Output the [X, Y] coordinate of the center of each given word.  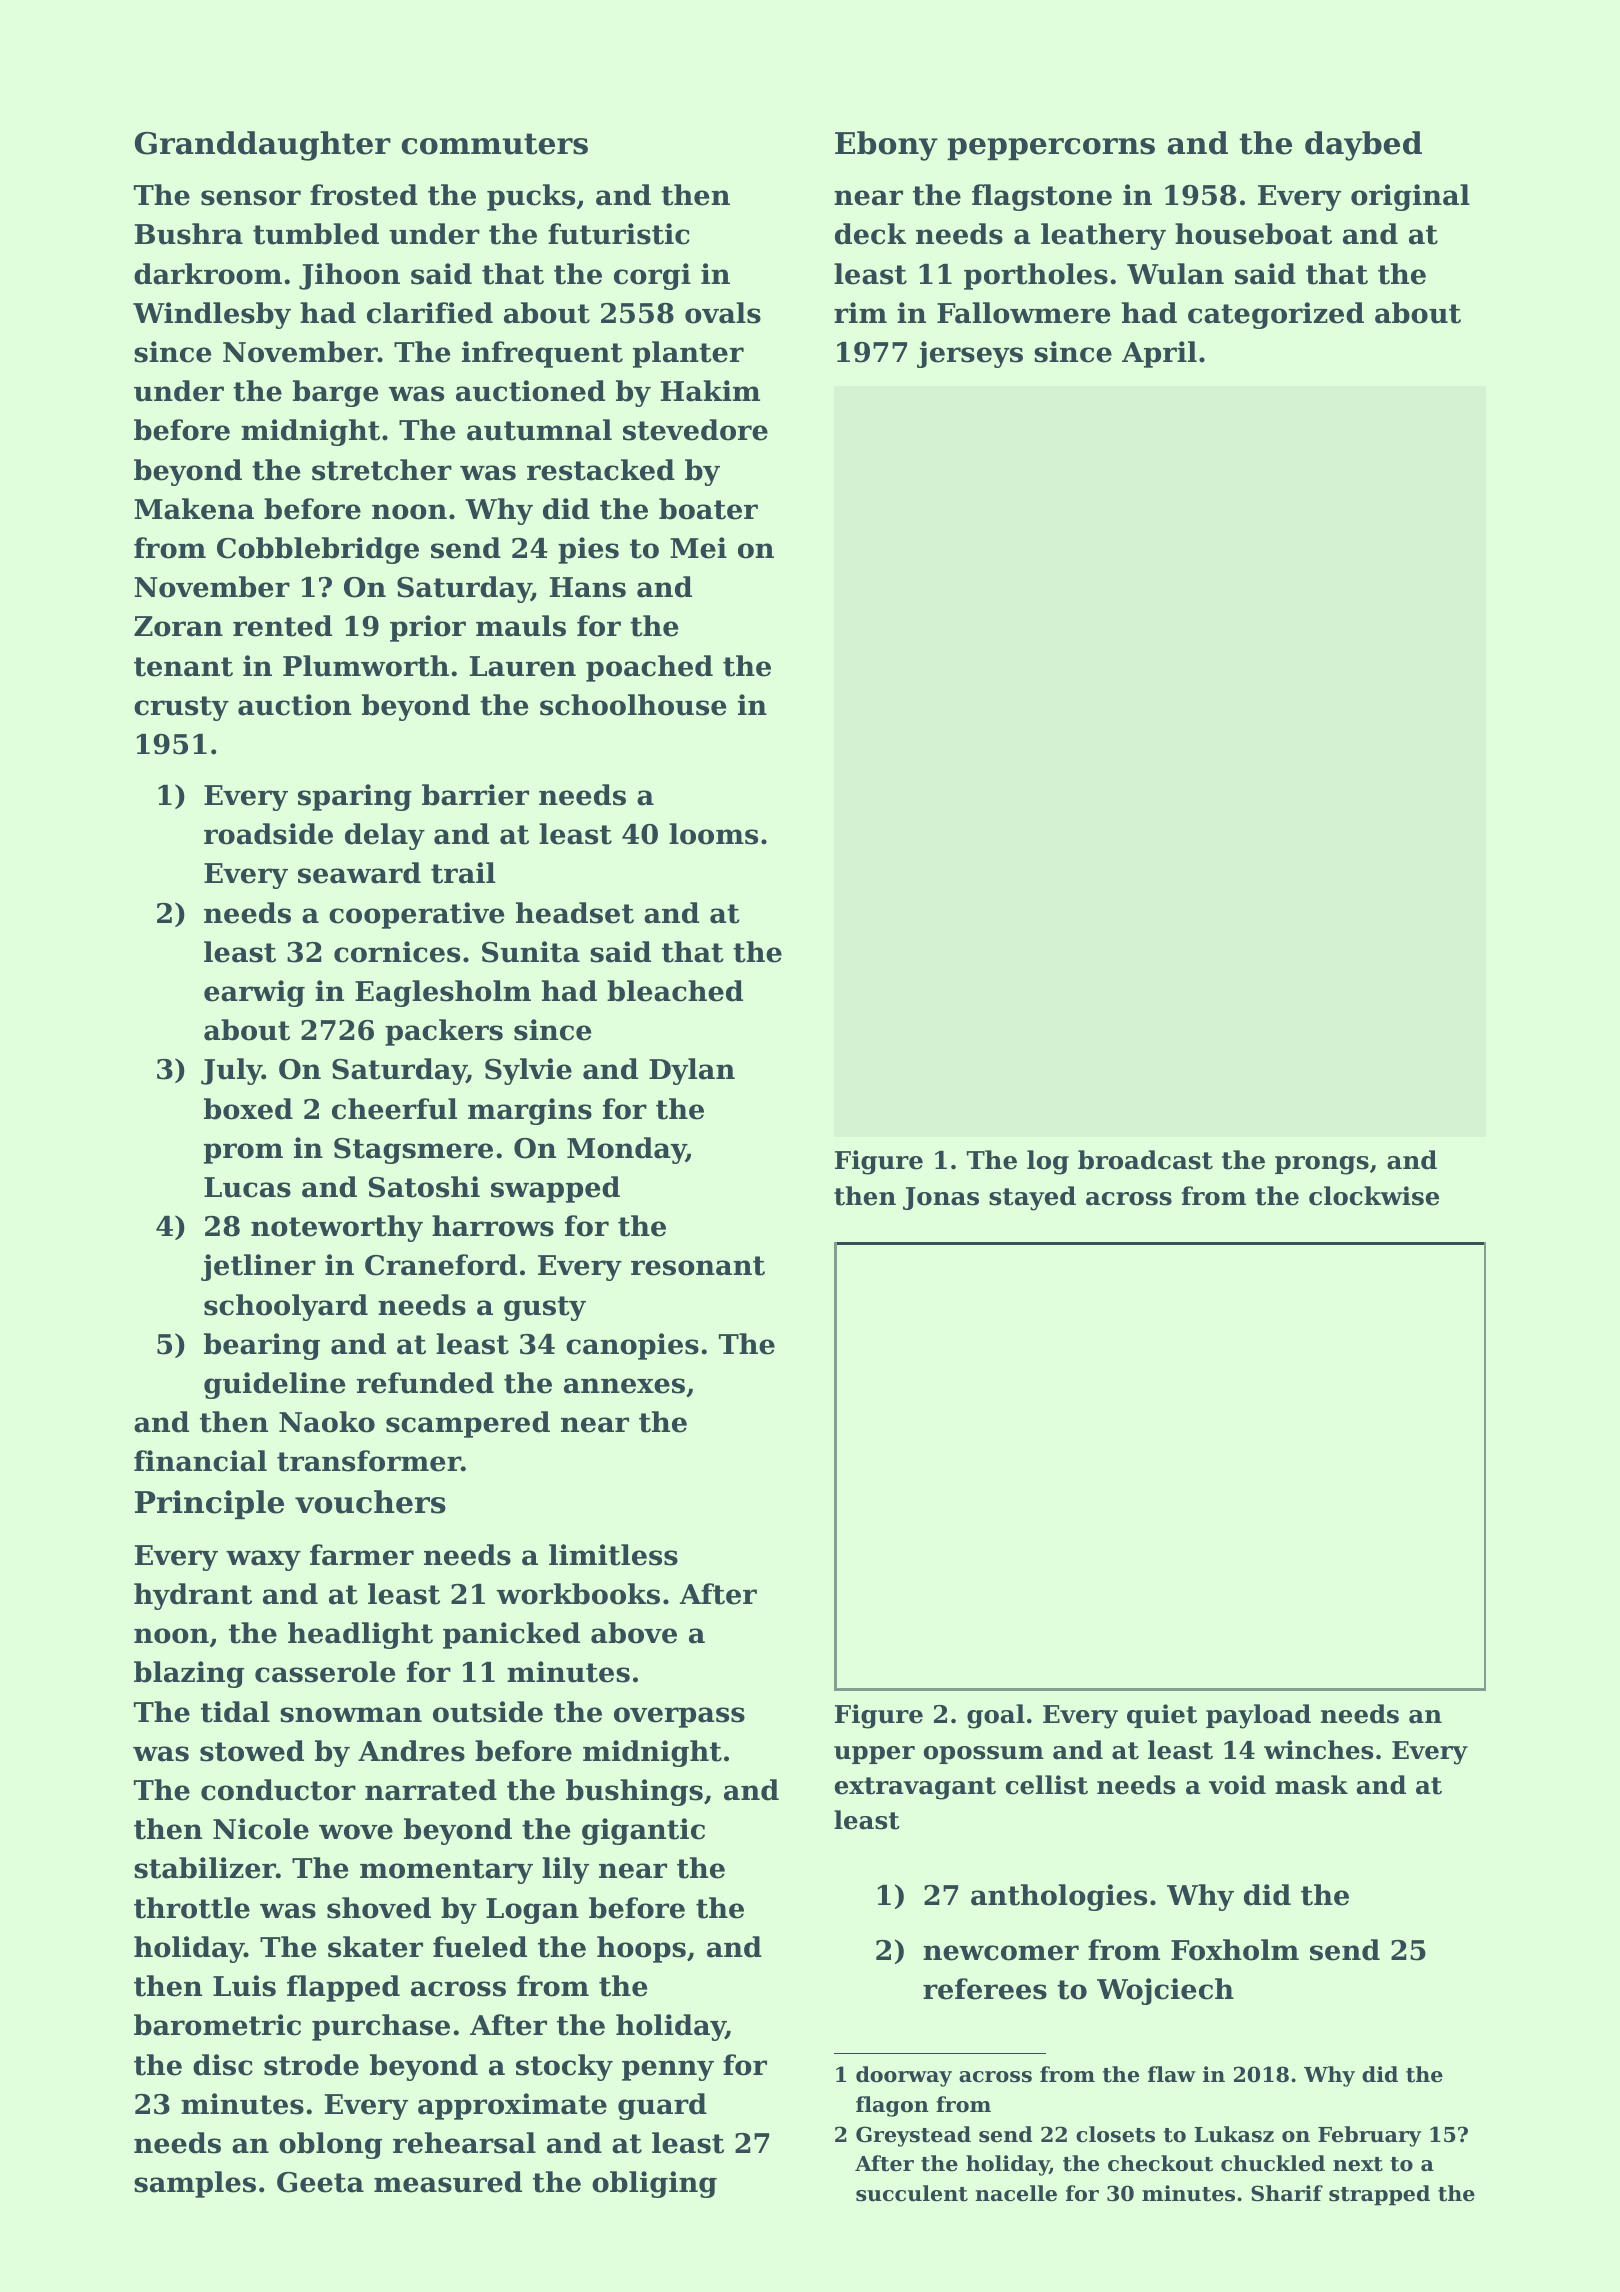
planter [688, 354]
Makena [194, 509]
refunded [425, 1383]
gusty [545, 1308]
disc [223, 2065]
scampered [468, 1424]
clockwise [1374, 1196]
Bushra [189, 234]
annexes [624, 1386]
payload [1258, 1716]
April [1159, 354]
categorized [1276, 315]
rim [860, 312]
